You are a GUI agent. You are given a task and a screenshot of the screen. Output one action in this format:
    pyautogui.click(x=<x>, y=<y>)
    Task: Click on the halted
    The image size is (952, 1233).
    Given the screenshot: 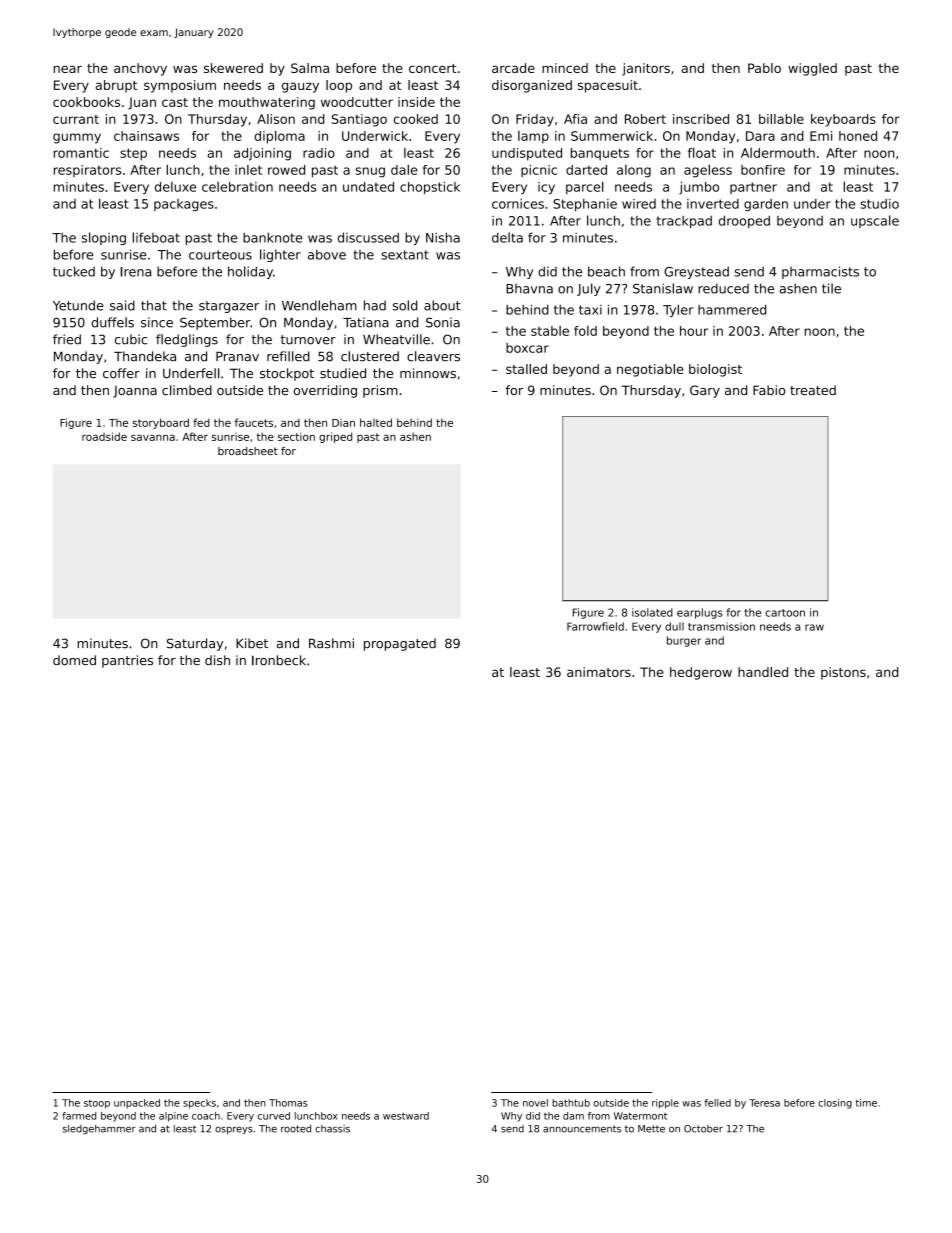 What is the action you would take?
    pyautogui.click(x=376, y=422)
